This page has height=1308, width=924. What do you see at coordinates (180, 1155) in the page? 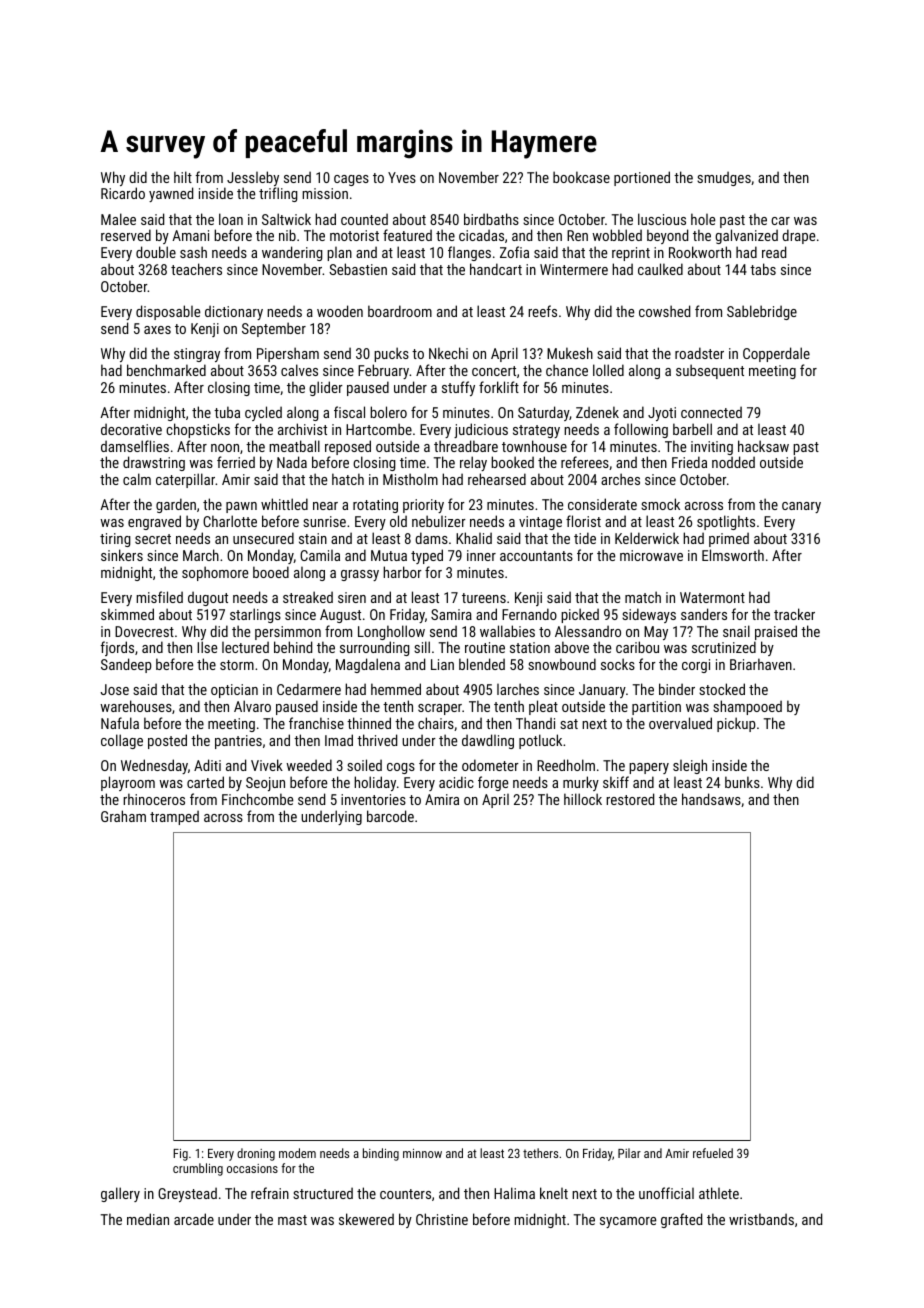
I see `Fig` at bounding box center [180, 1155].
